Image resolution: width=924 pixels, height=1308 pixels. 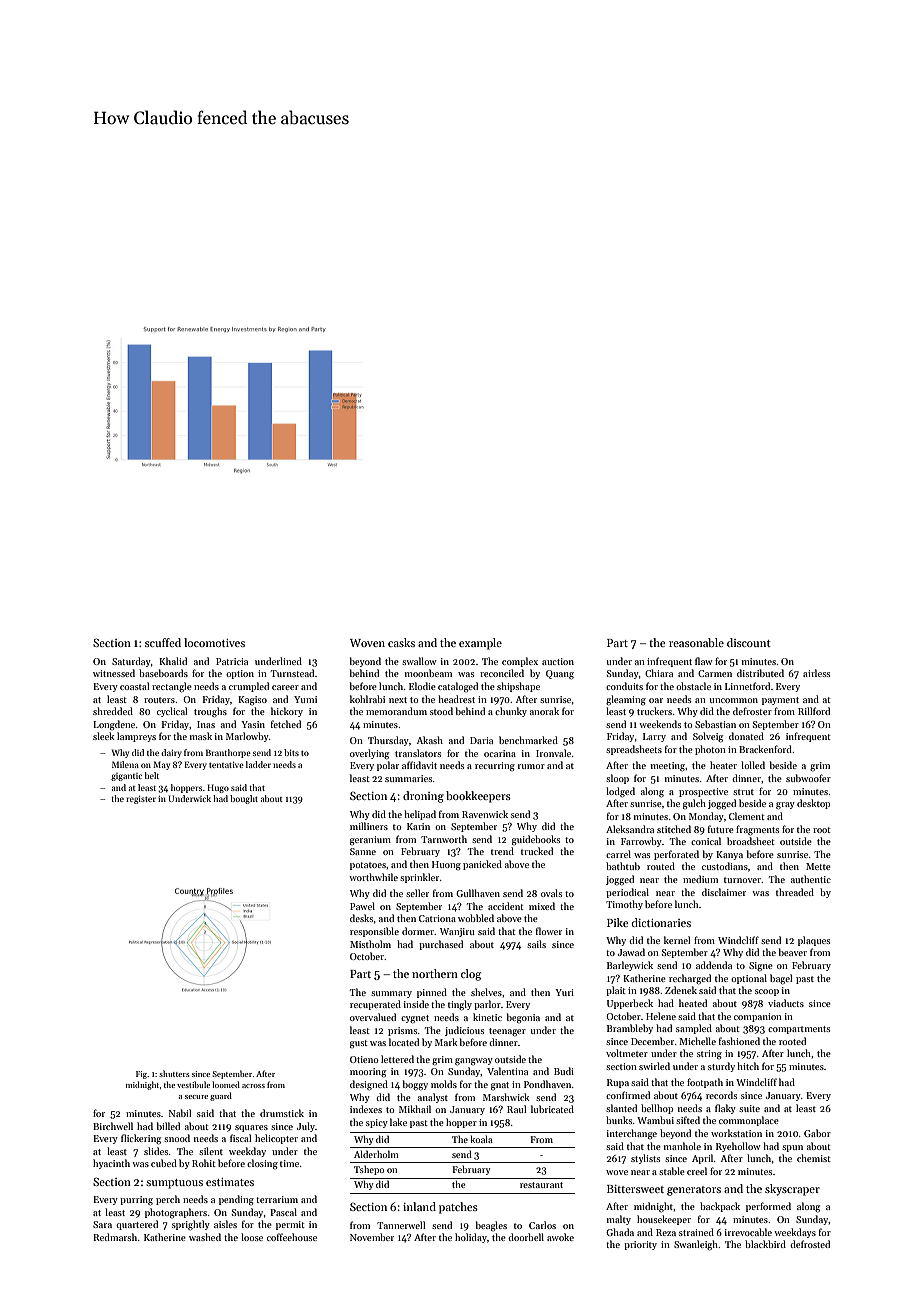 I want to click on scuffed, so click(x=163, y=642).
